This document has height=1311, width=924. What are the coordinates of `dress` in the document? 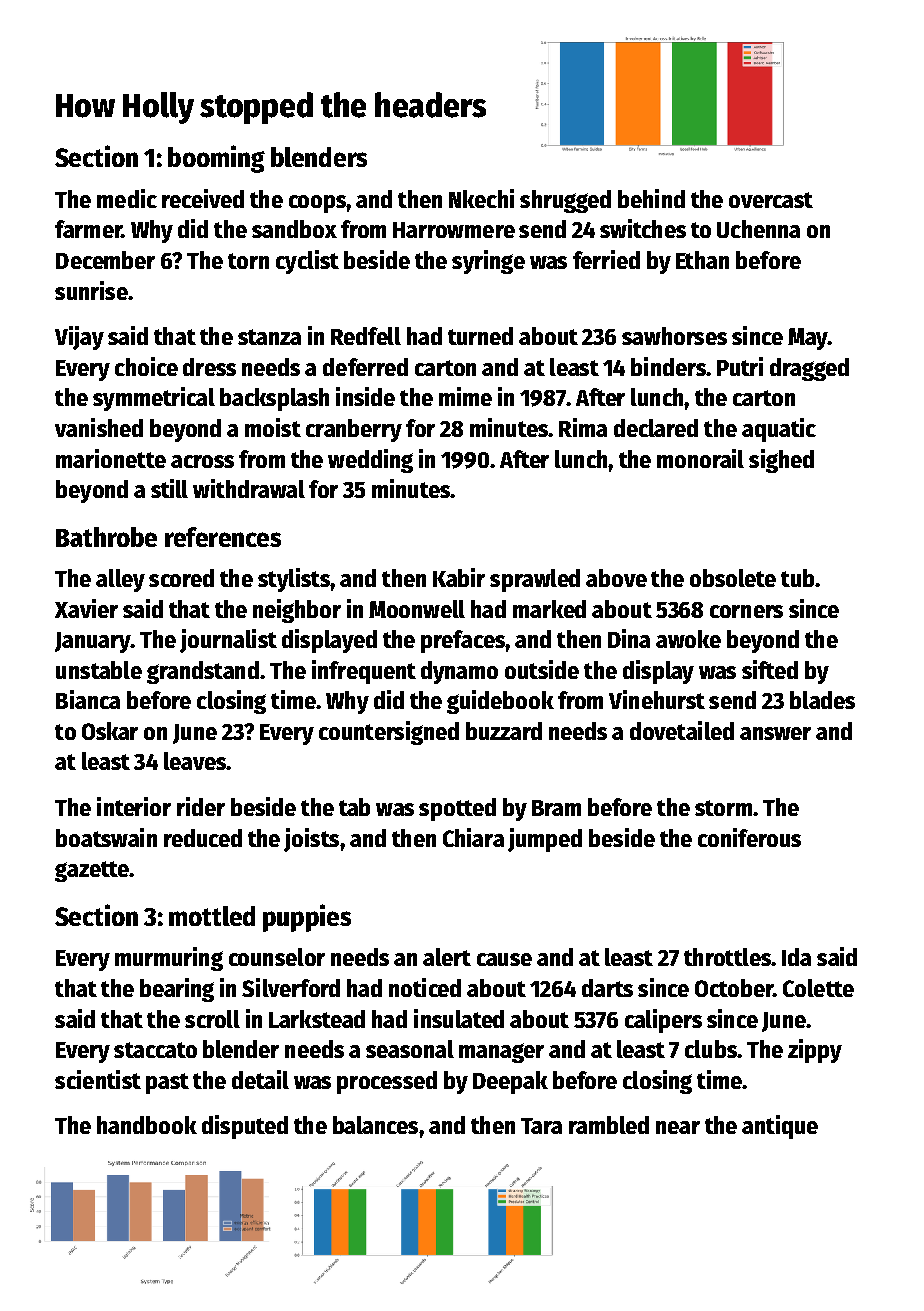 It's located at (209, 367).
